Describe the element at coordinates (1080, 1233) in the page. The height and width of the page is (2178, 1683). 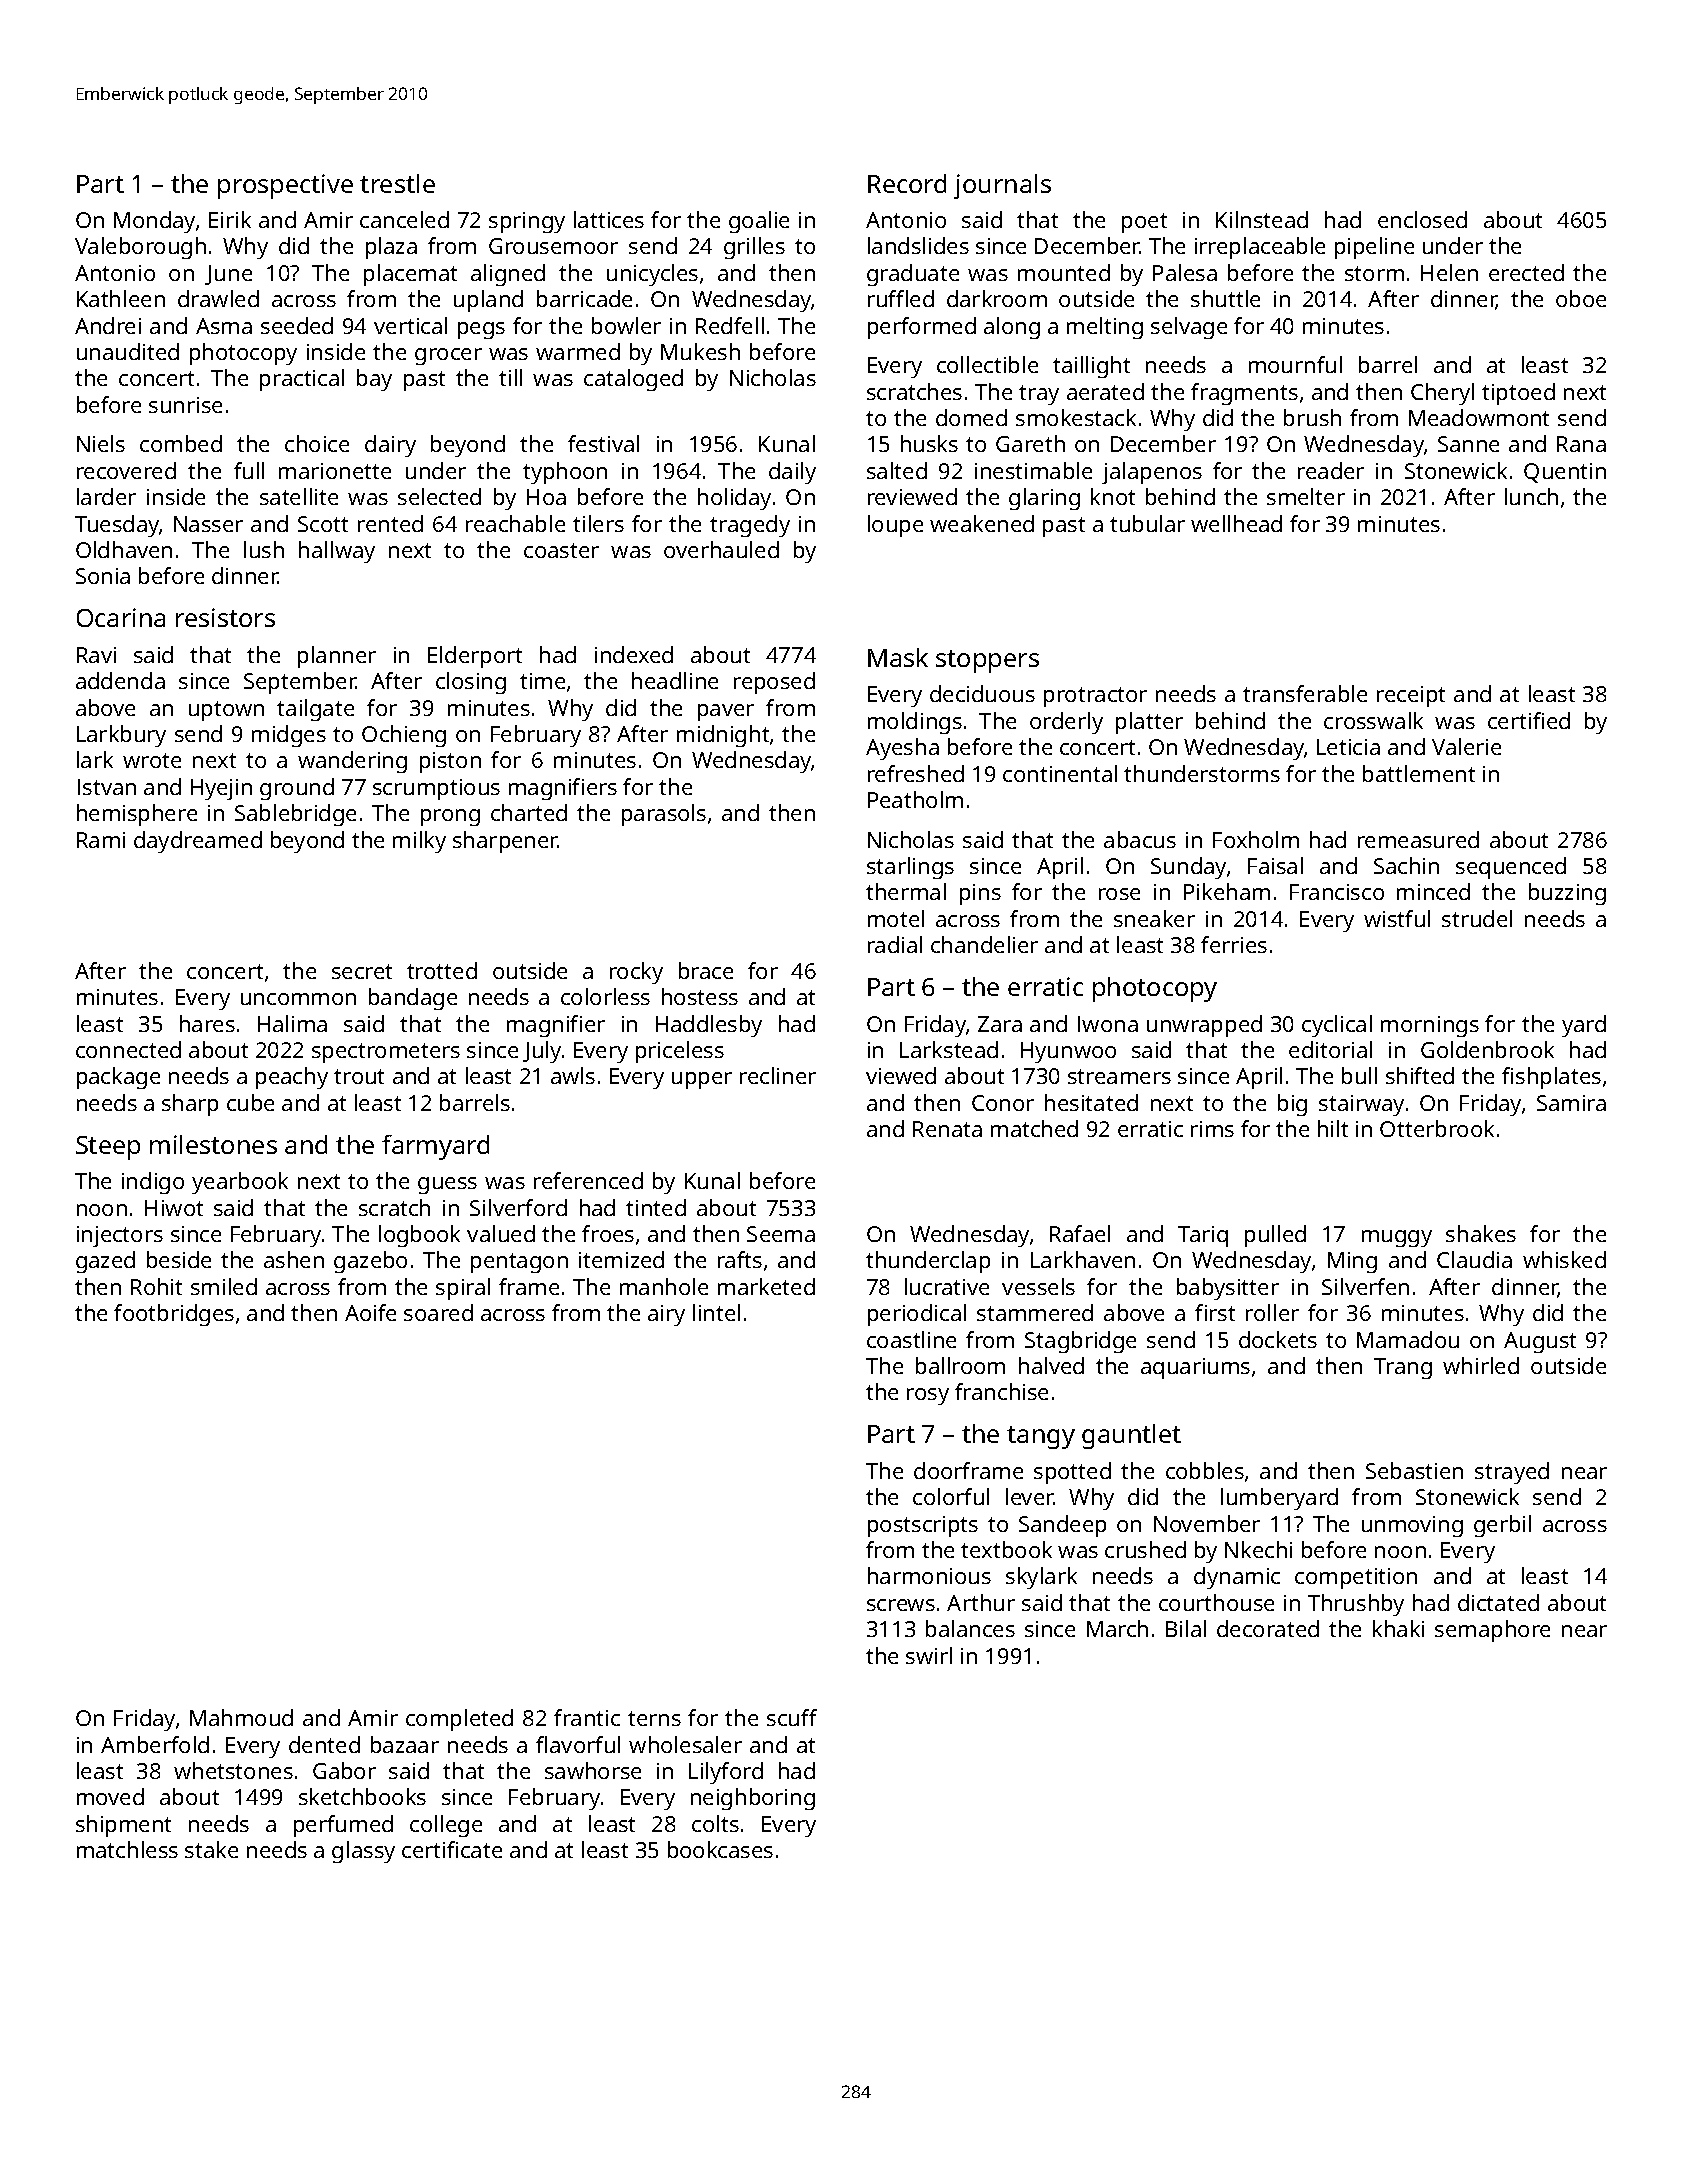
I see `Rafael` at that location.
